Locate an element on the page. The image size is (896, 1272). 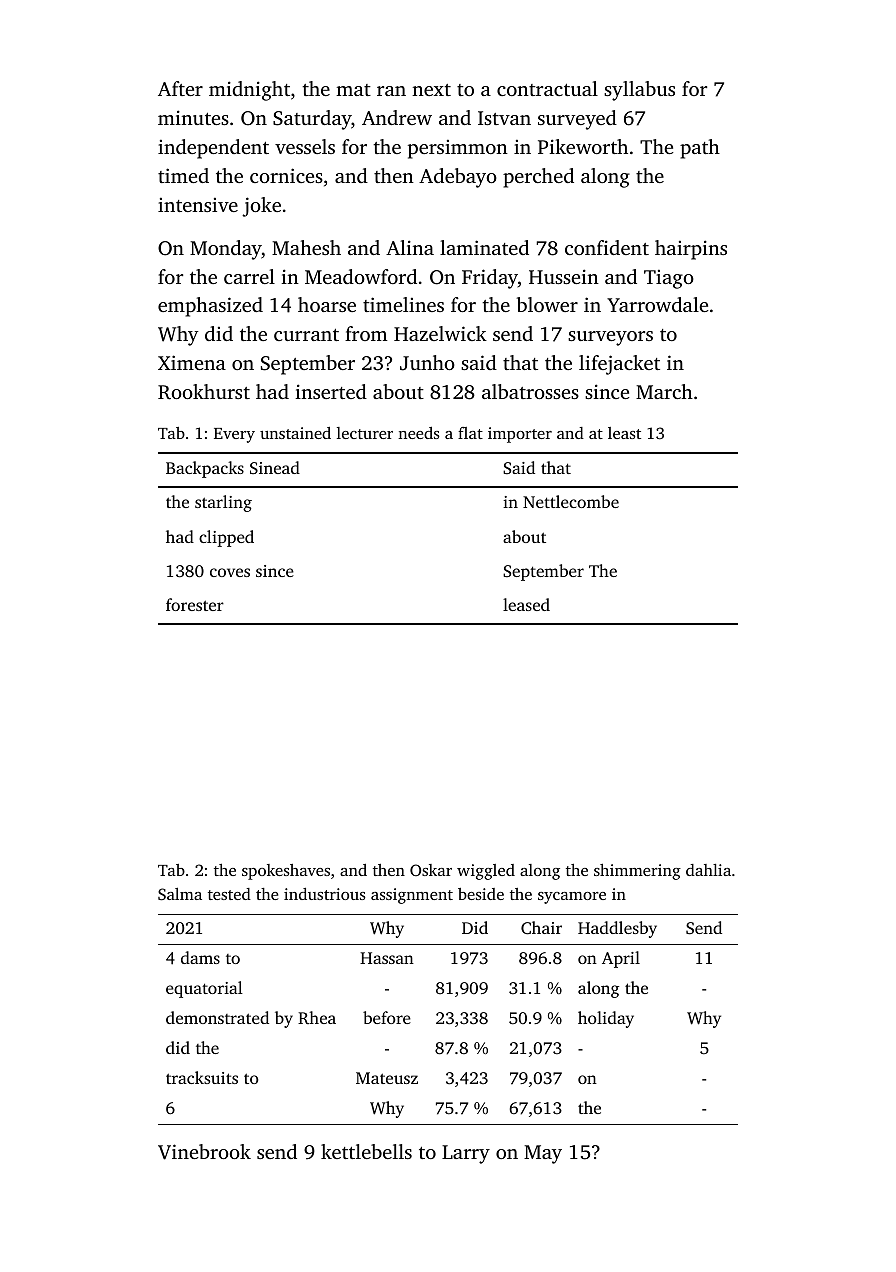
Friday is located at coordinates (490, 279).
